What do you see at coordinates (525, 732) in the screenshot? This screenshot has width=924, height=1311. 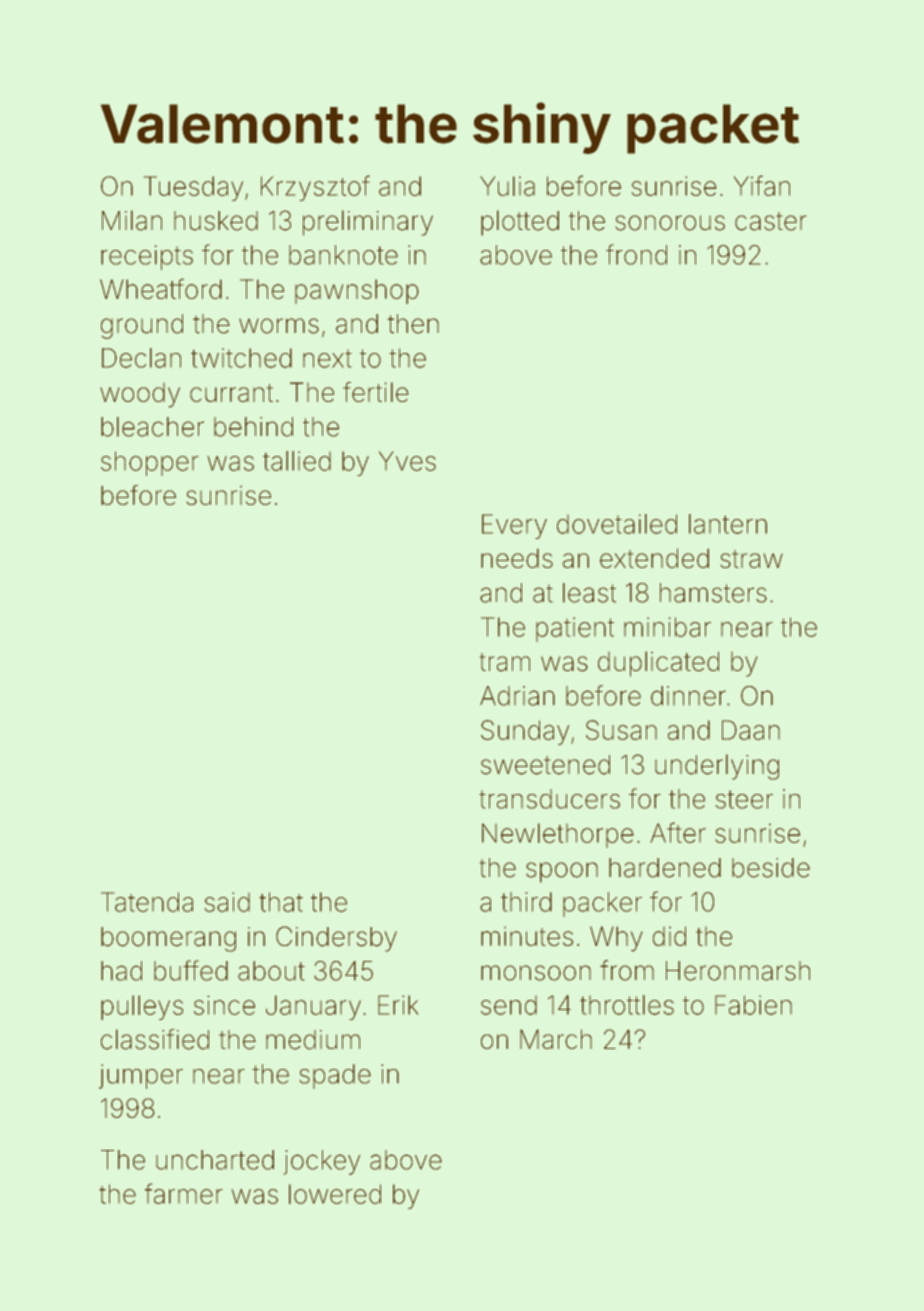 I see `Sunday` at bounding box center [525, 732].
